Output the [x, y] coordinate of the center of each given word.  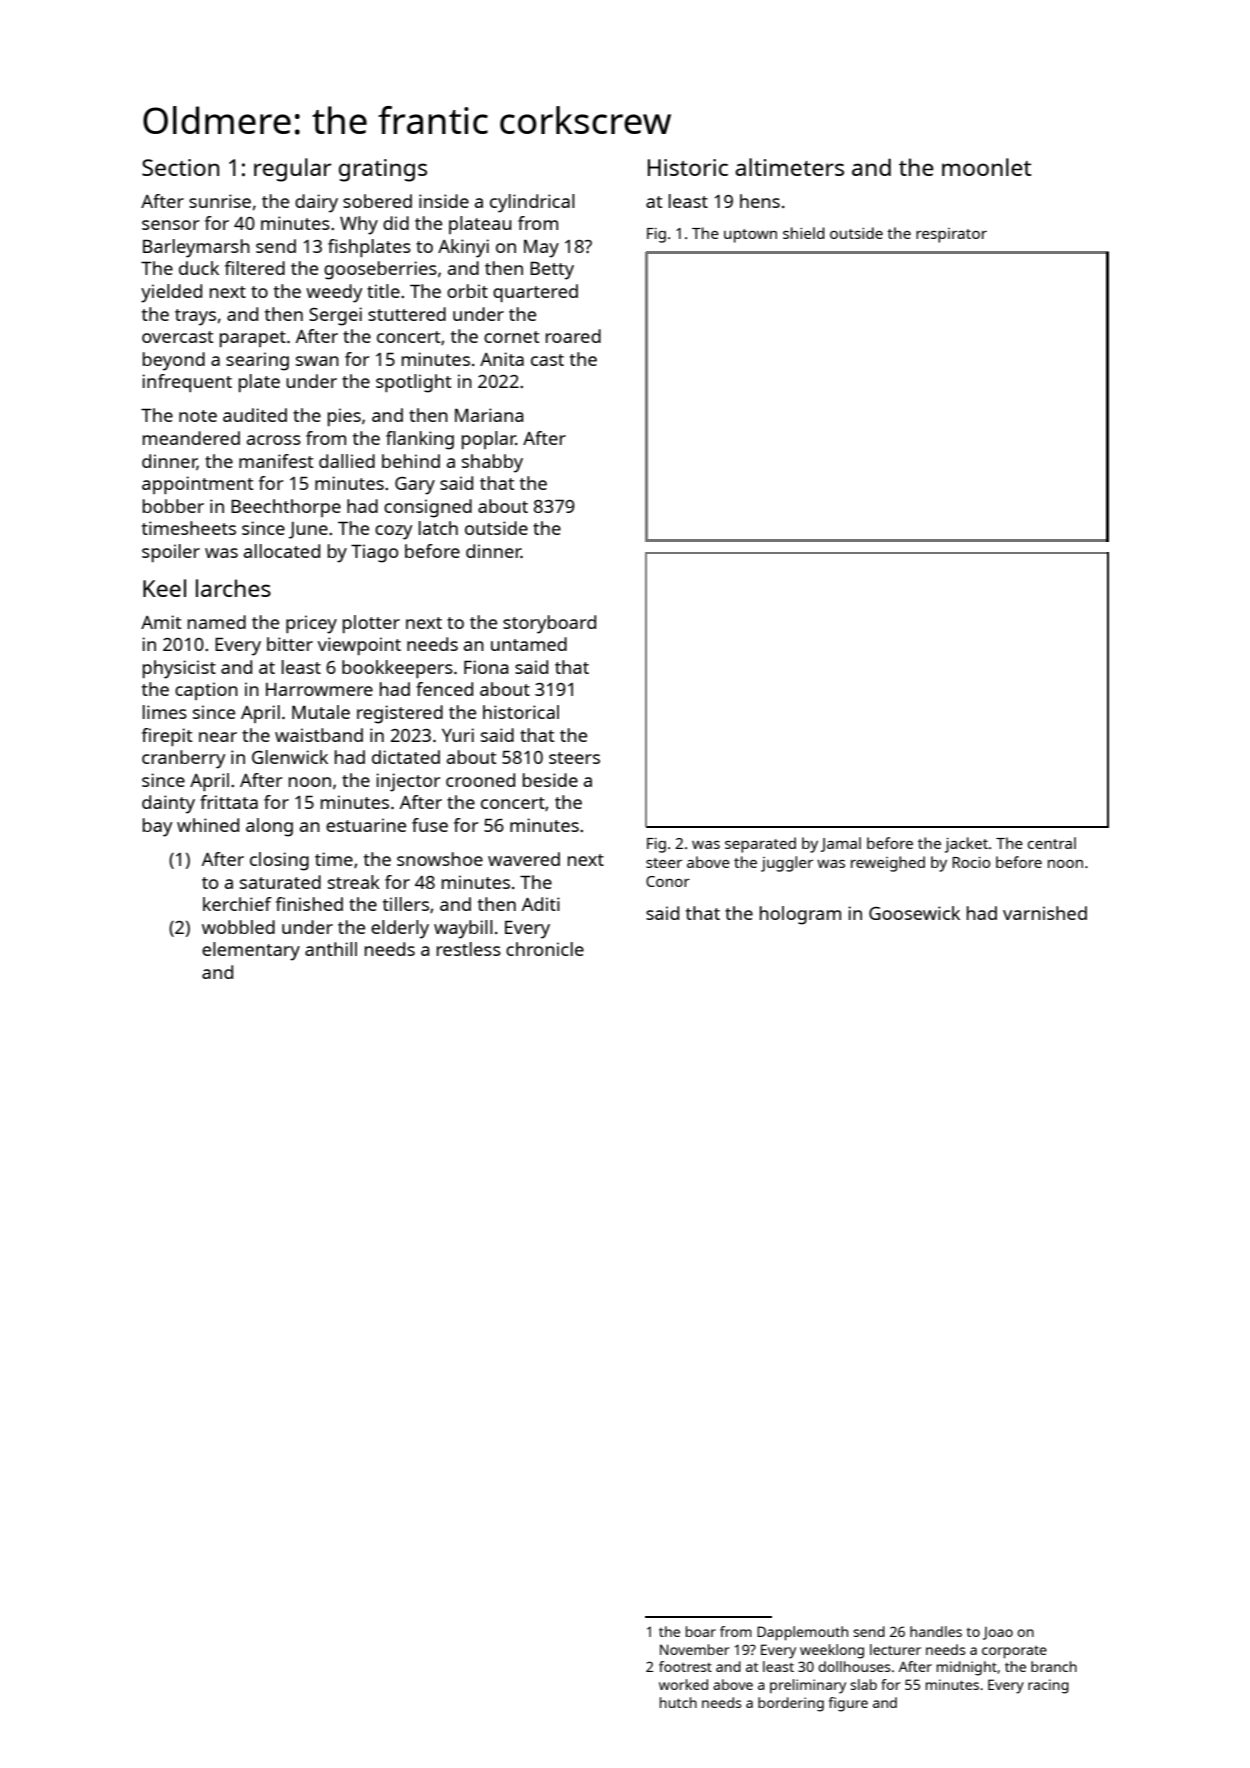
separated [760, 845]
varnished [1045, 913]
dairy [316, 203]
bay [157, 827]
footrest [685, 1666]
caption [206, 691]
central [1052, 843]
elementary [251, 951]
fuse [430, 825]
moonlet [986, 167]
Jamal [841, 844]
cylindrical [532, 203]
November [694, 1649]
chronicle [545, 949]
